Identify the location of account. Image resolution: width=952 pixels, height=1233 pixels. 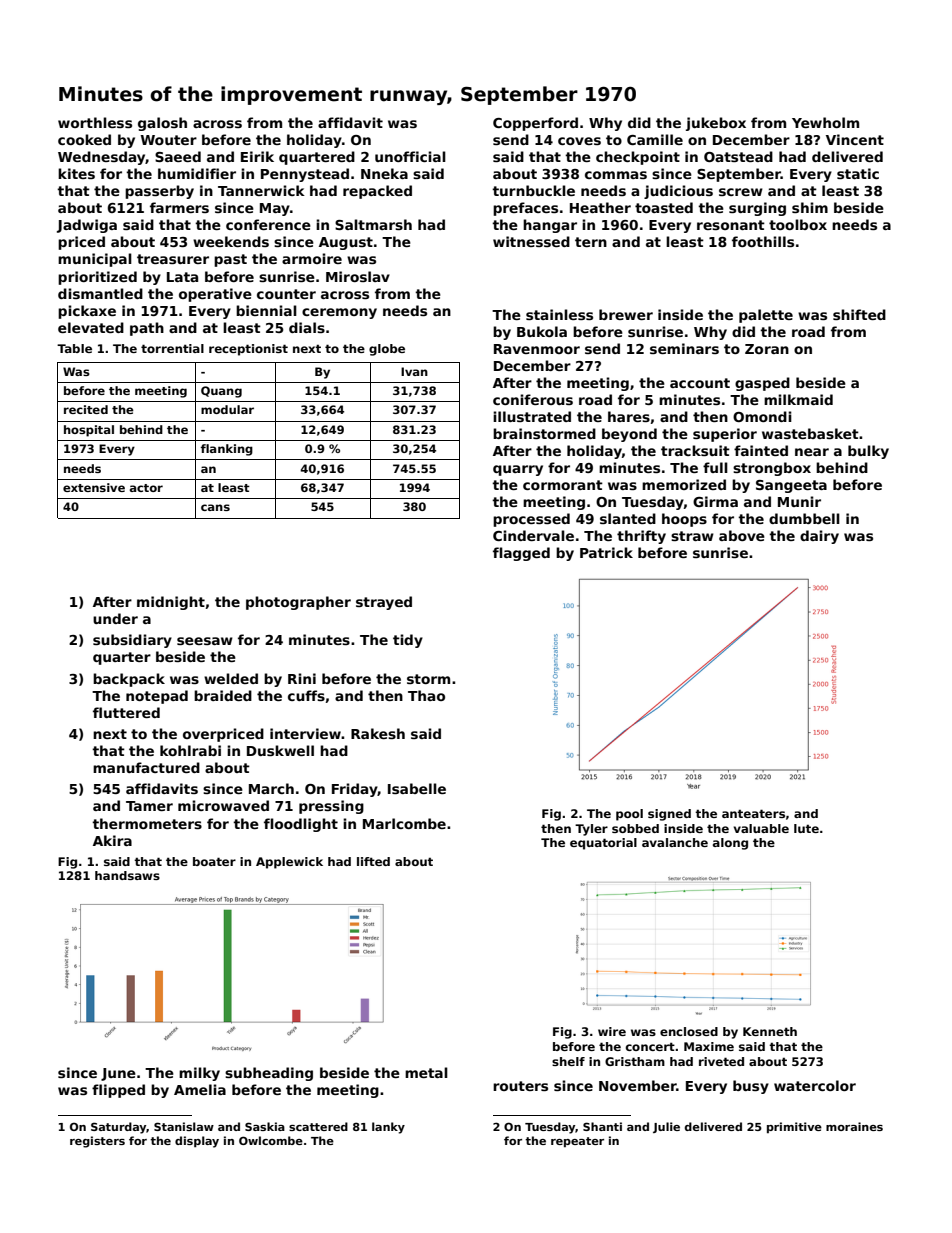
(700, 383).
